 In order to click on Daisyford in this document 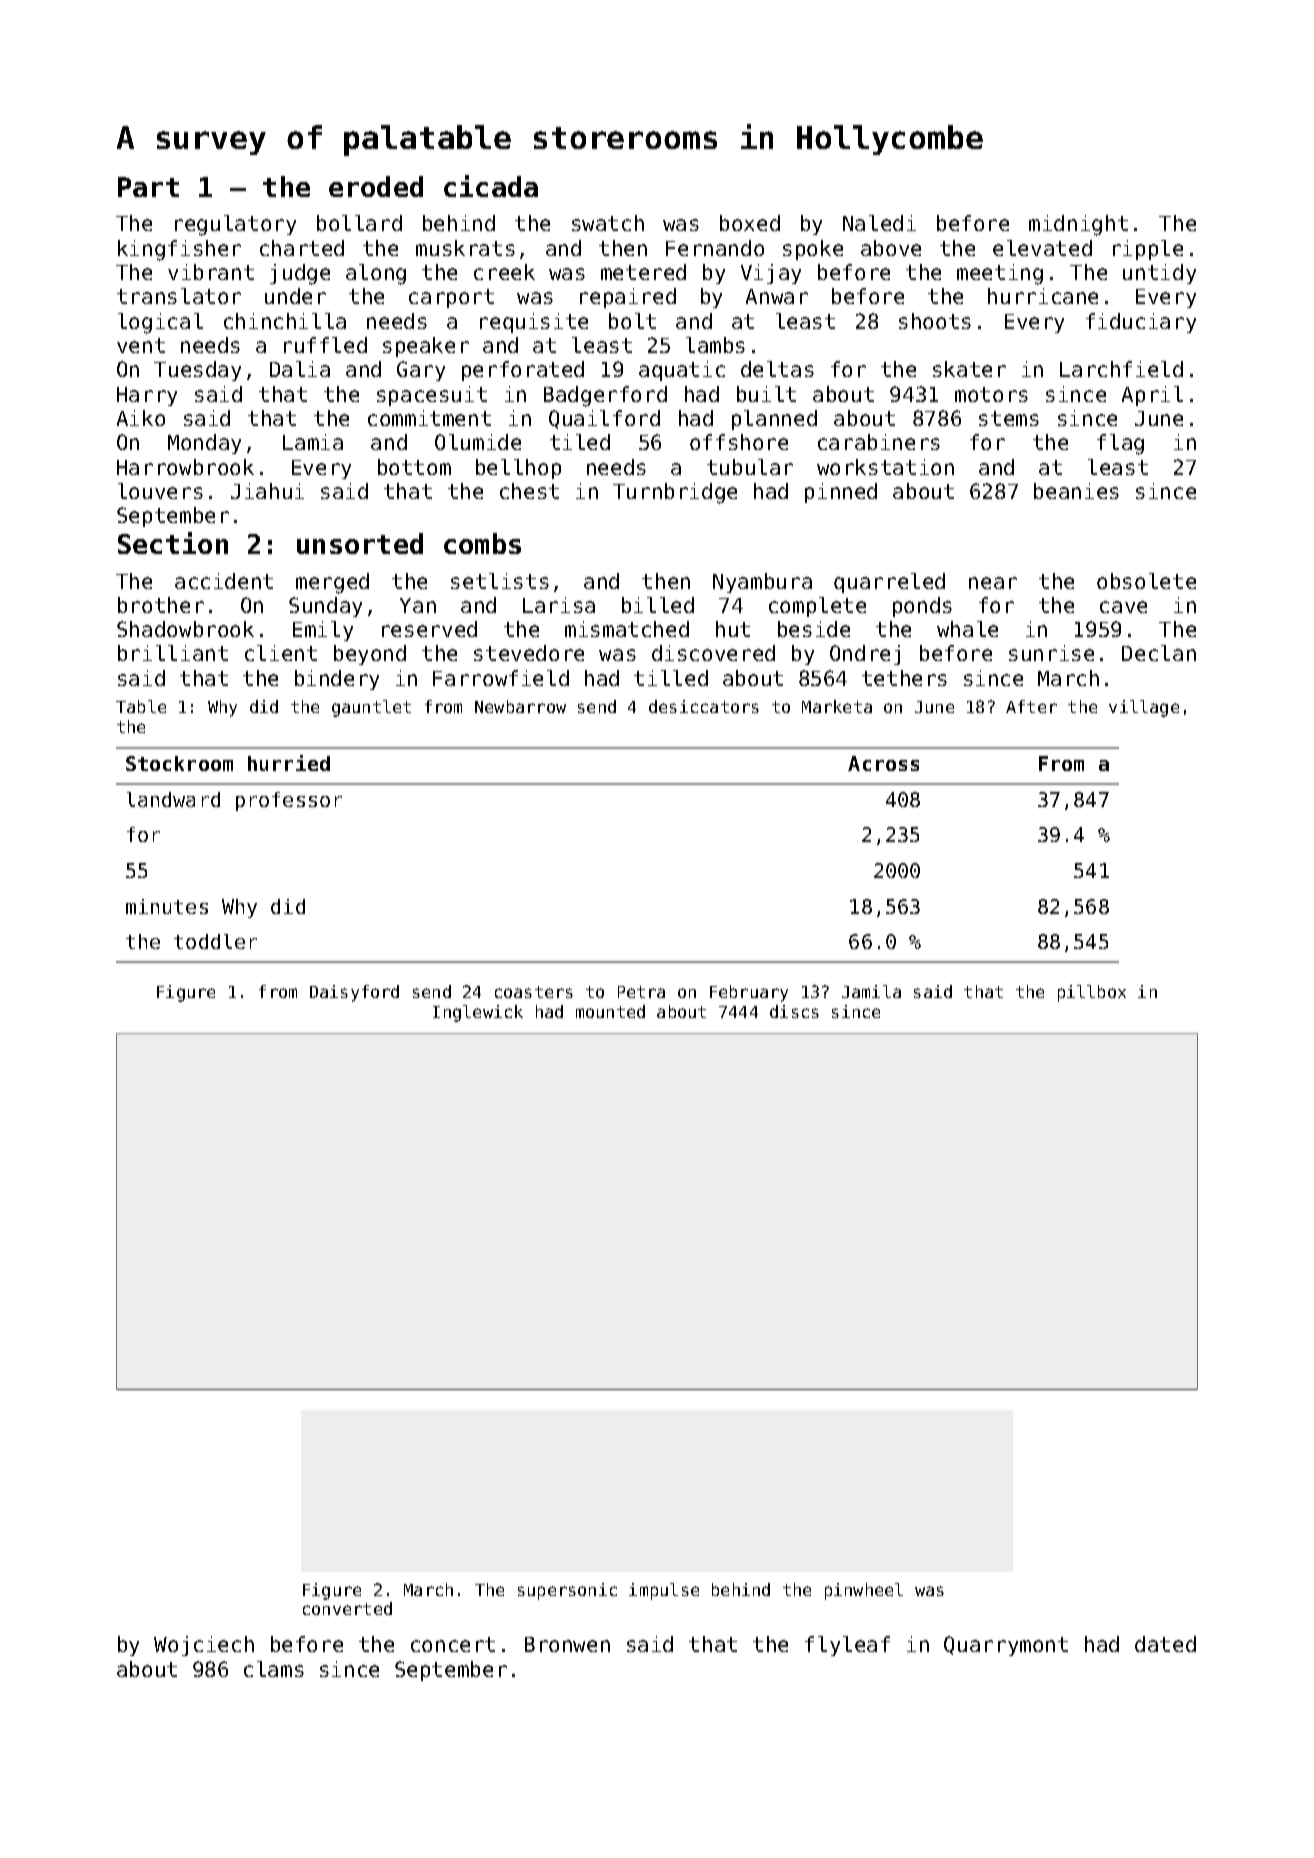, I will do `click(354, 993)`.
